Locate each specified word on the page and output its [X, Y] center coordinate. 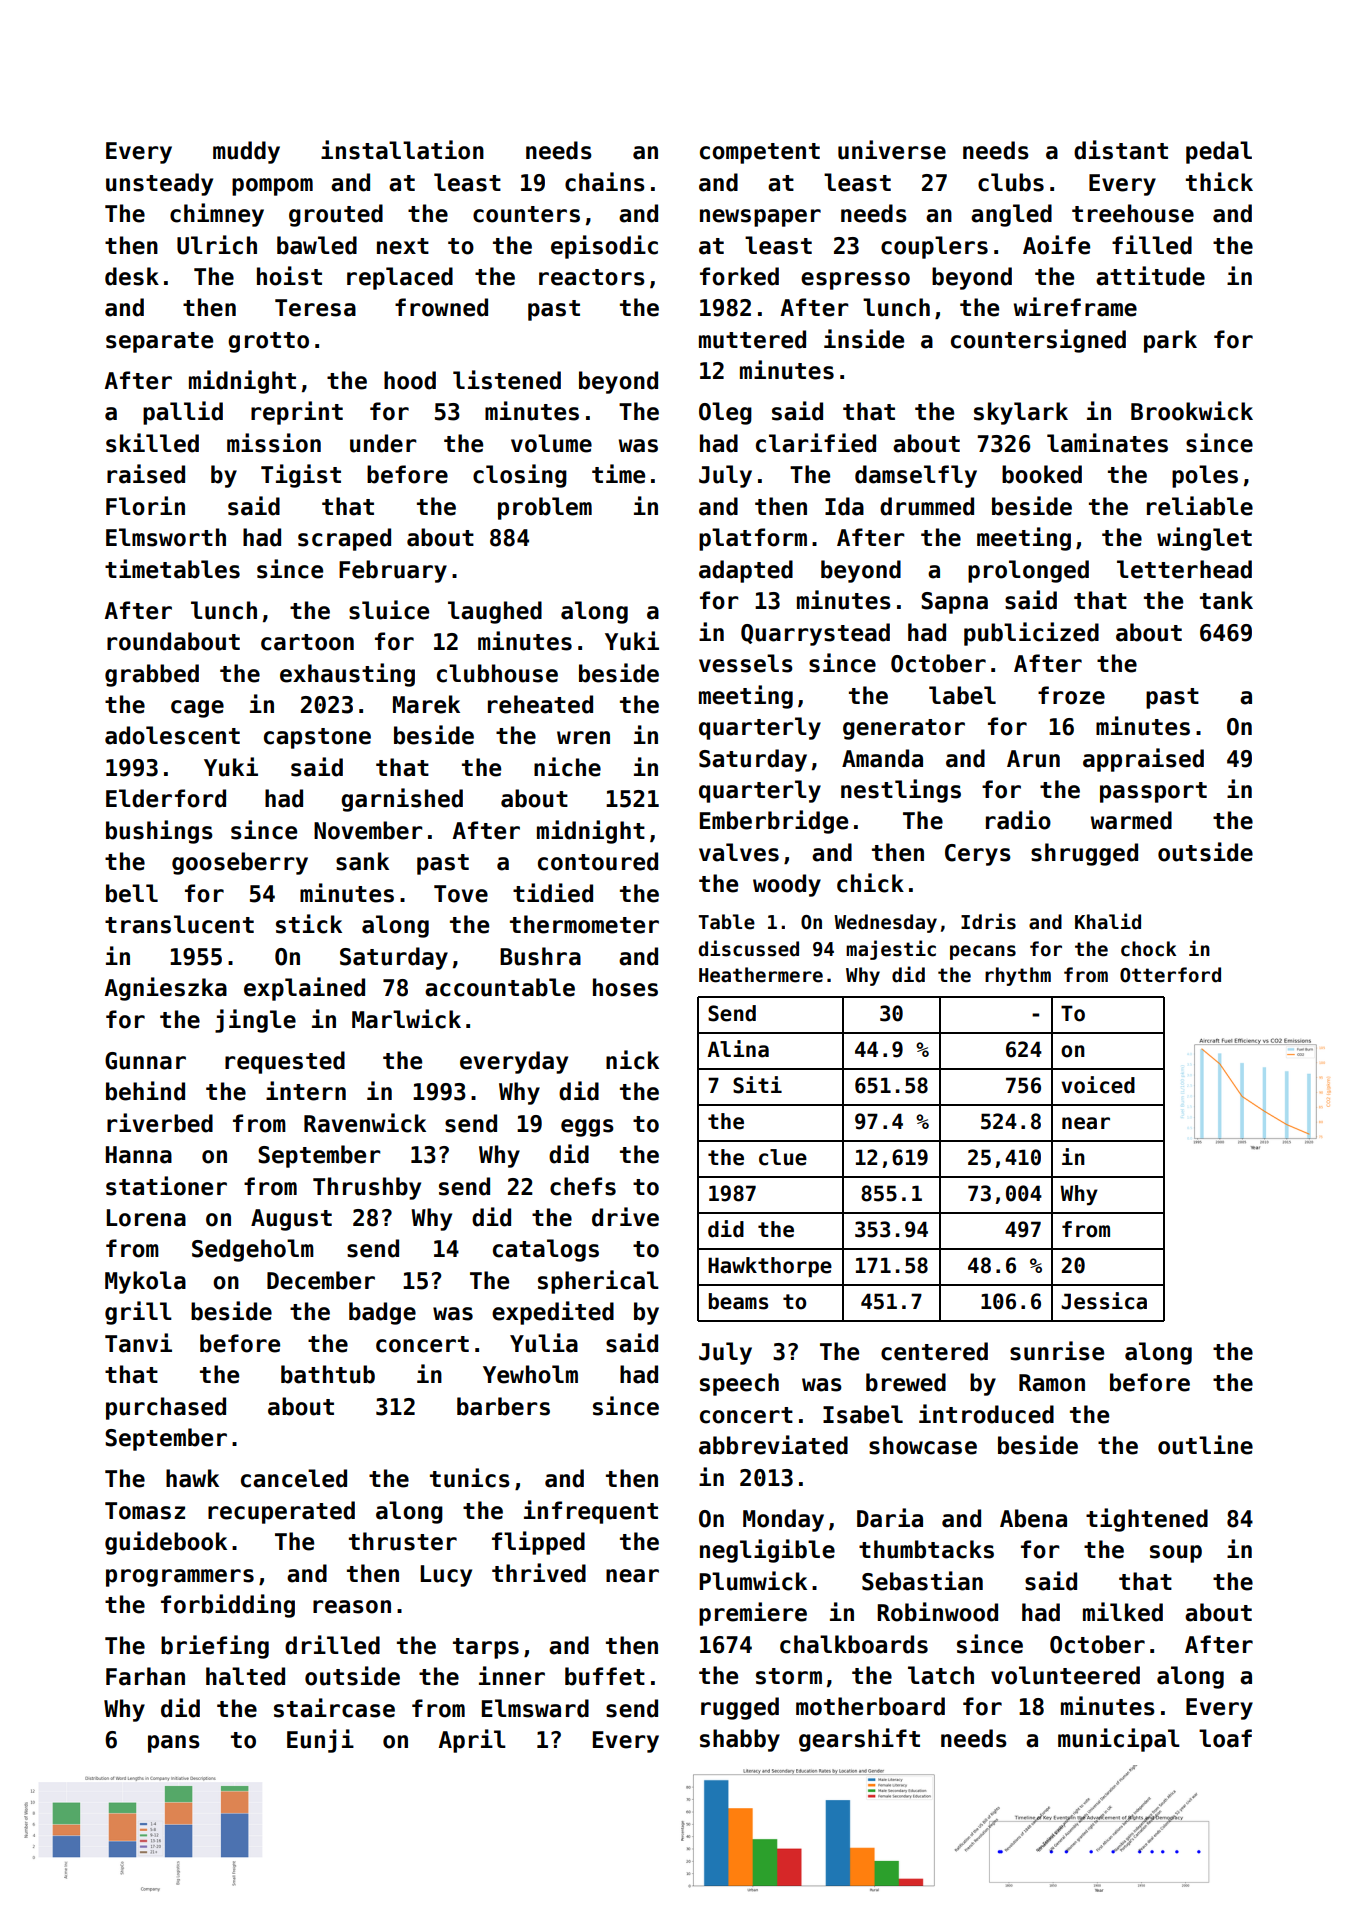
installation [402, 150]
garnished [402, 800]
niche [567, 767]
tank [1226, 600]
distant [1121, 150]
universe [892, 150]
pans [174, 1744]
